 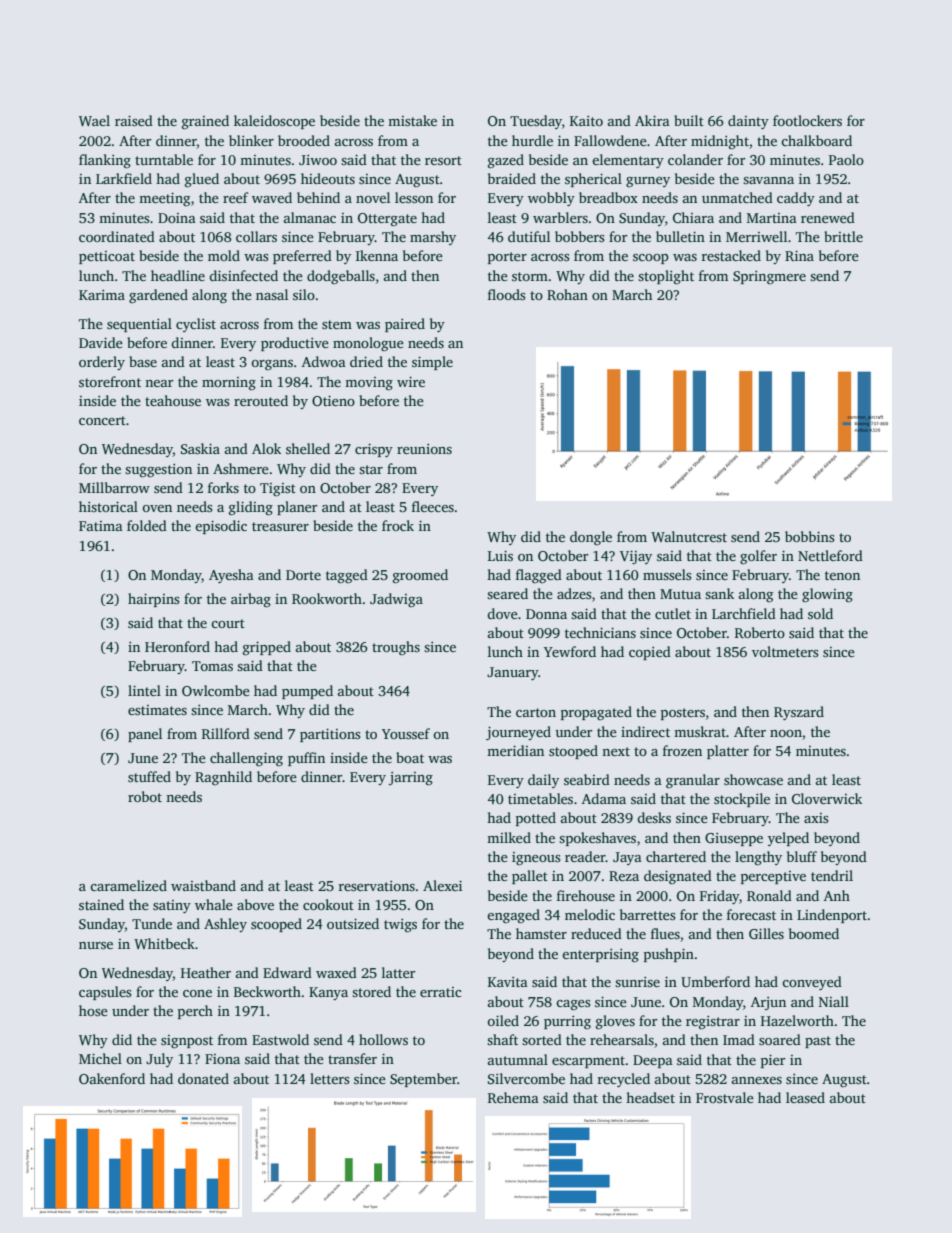 What do you see at coordinates (807, 120) in the image?
I see `footlockers` at bounding box center [807, 120].
